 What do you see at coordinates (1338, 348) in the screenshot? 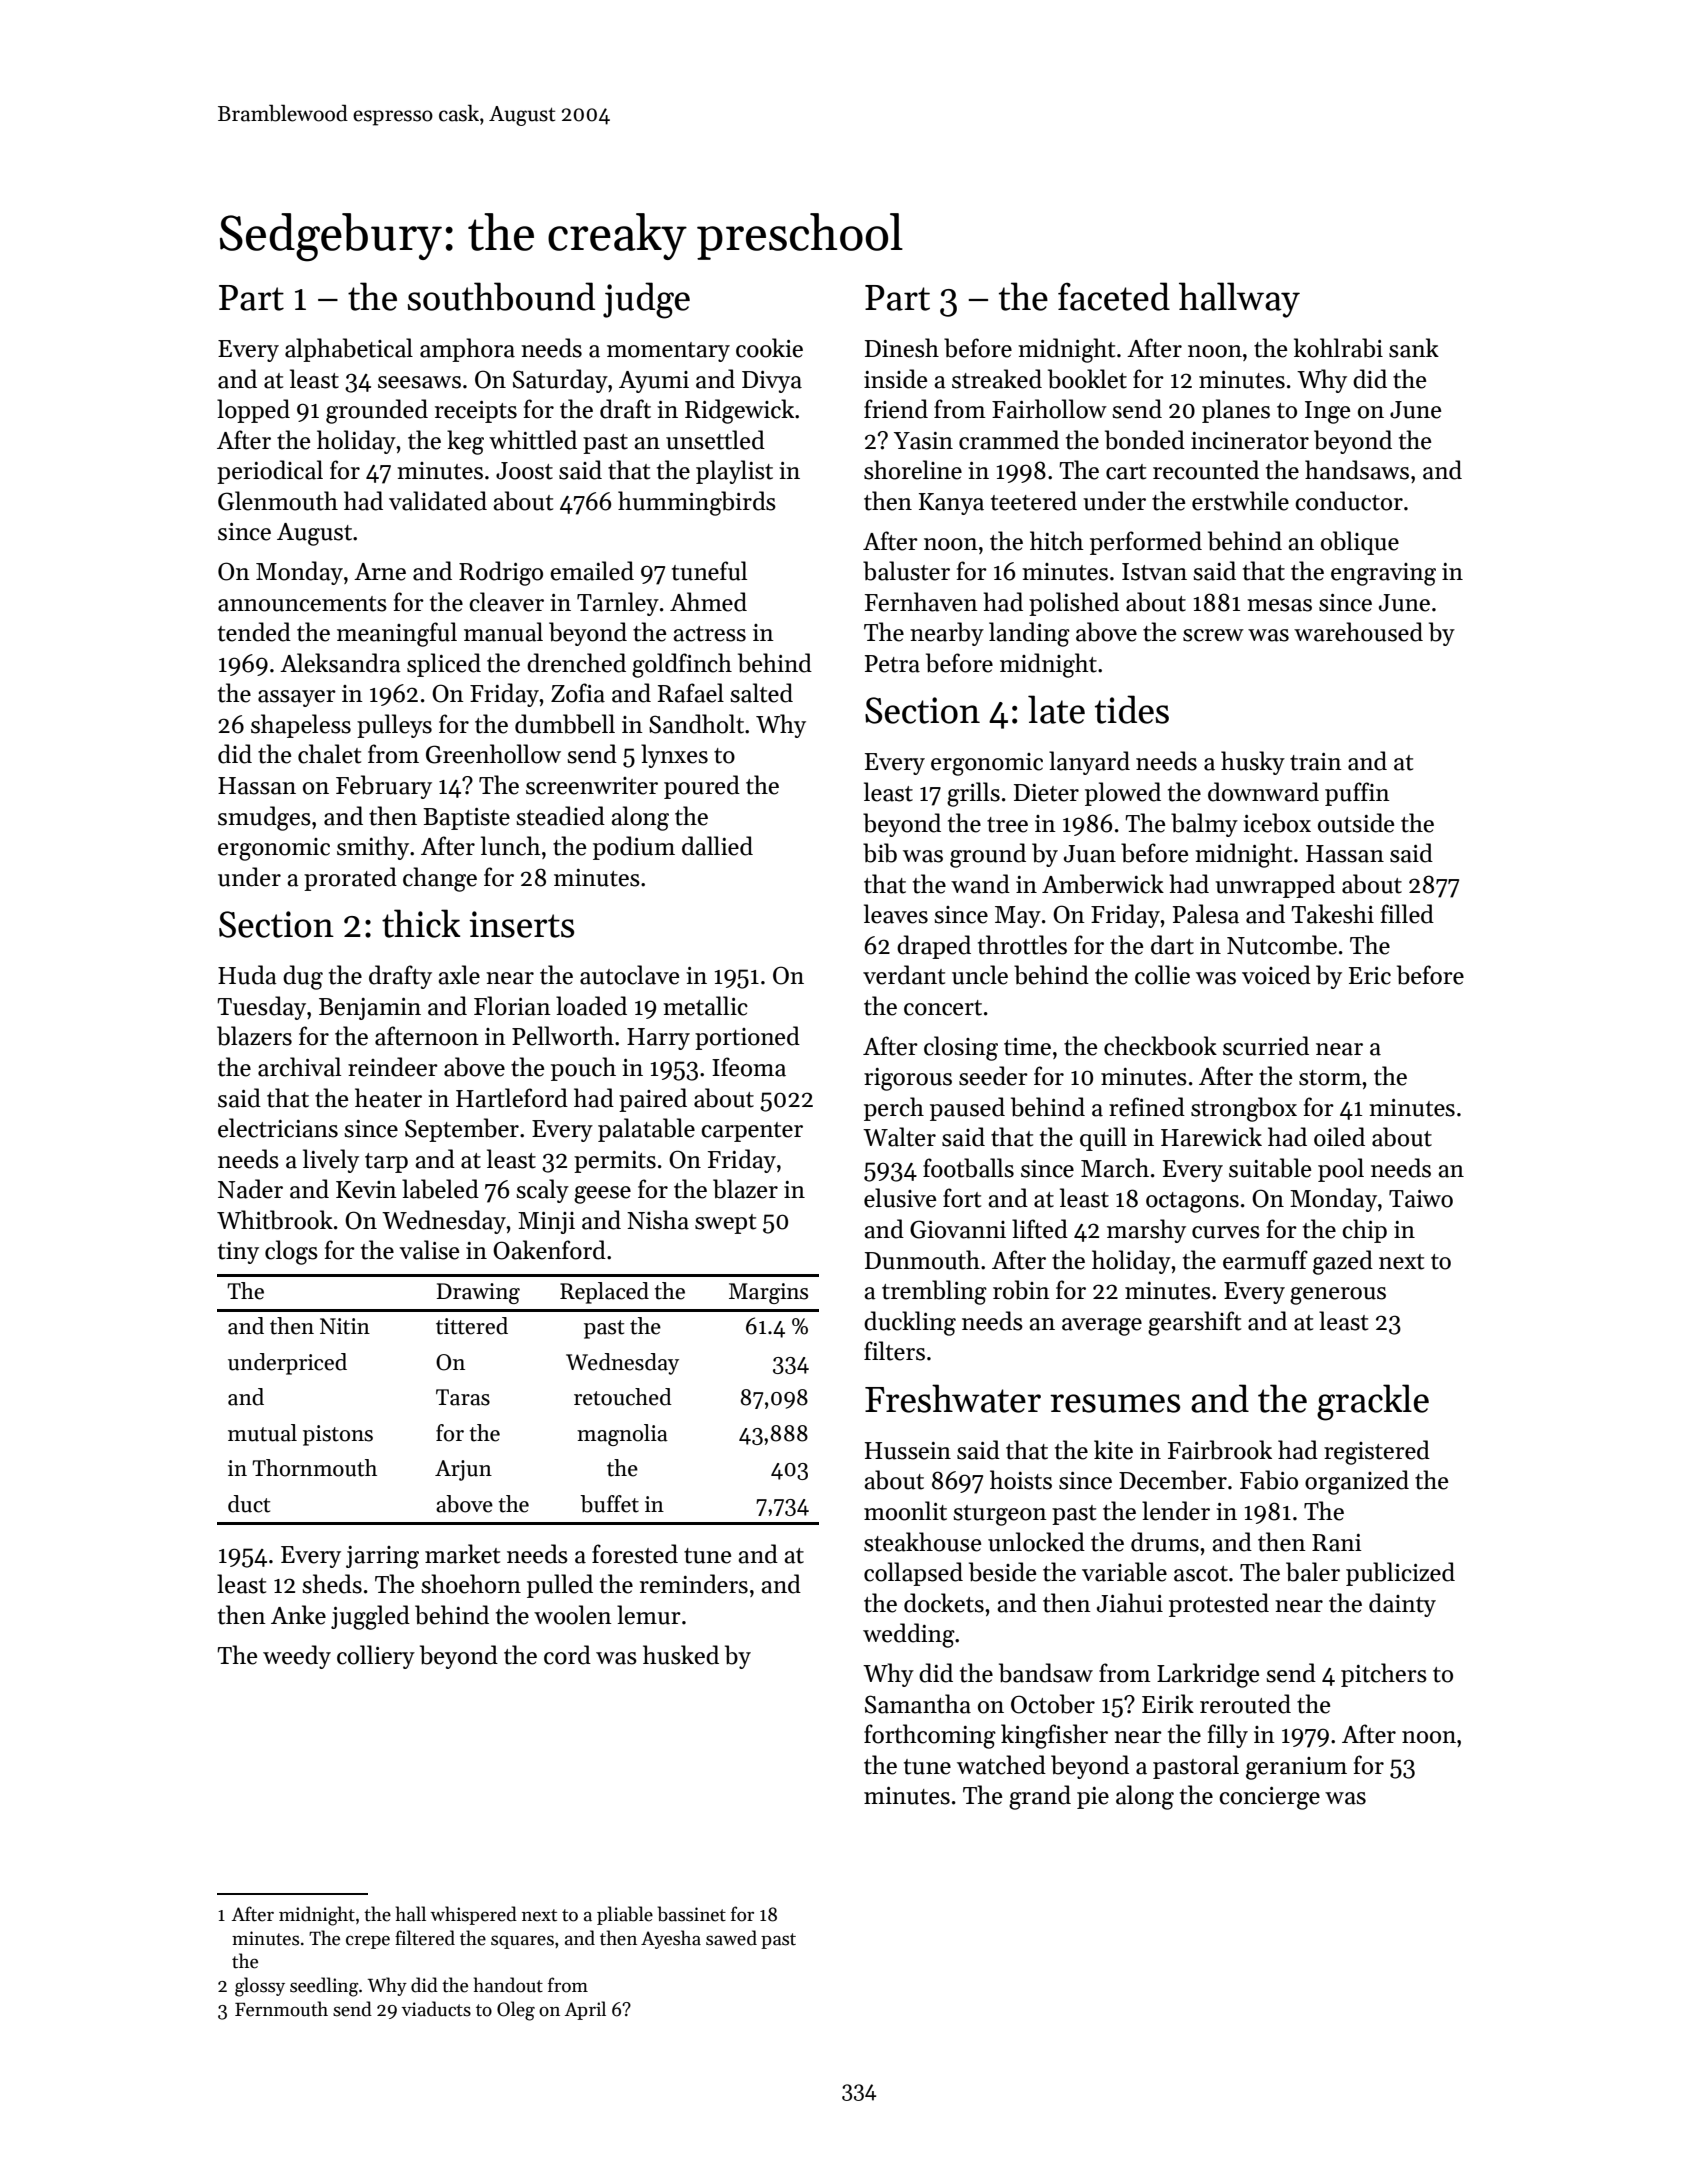
I see `kohlrabi` at bounding box center [1338, 348].
